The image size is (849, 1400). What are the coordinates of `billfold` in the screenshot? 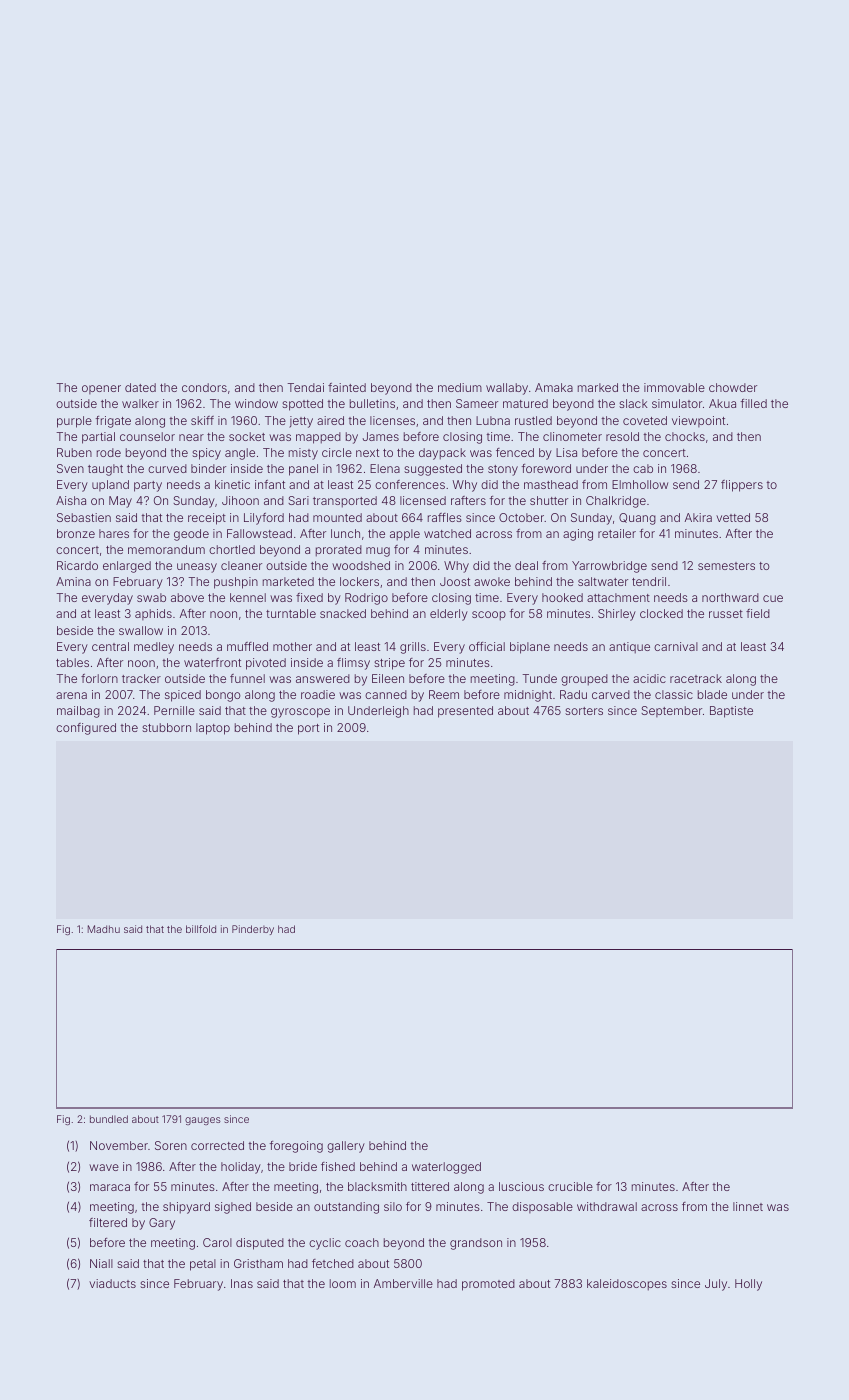 It's located at (201, 929).
